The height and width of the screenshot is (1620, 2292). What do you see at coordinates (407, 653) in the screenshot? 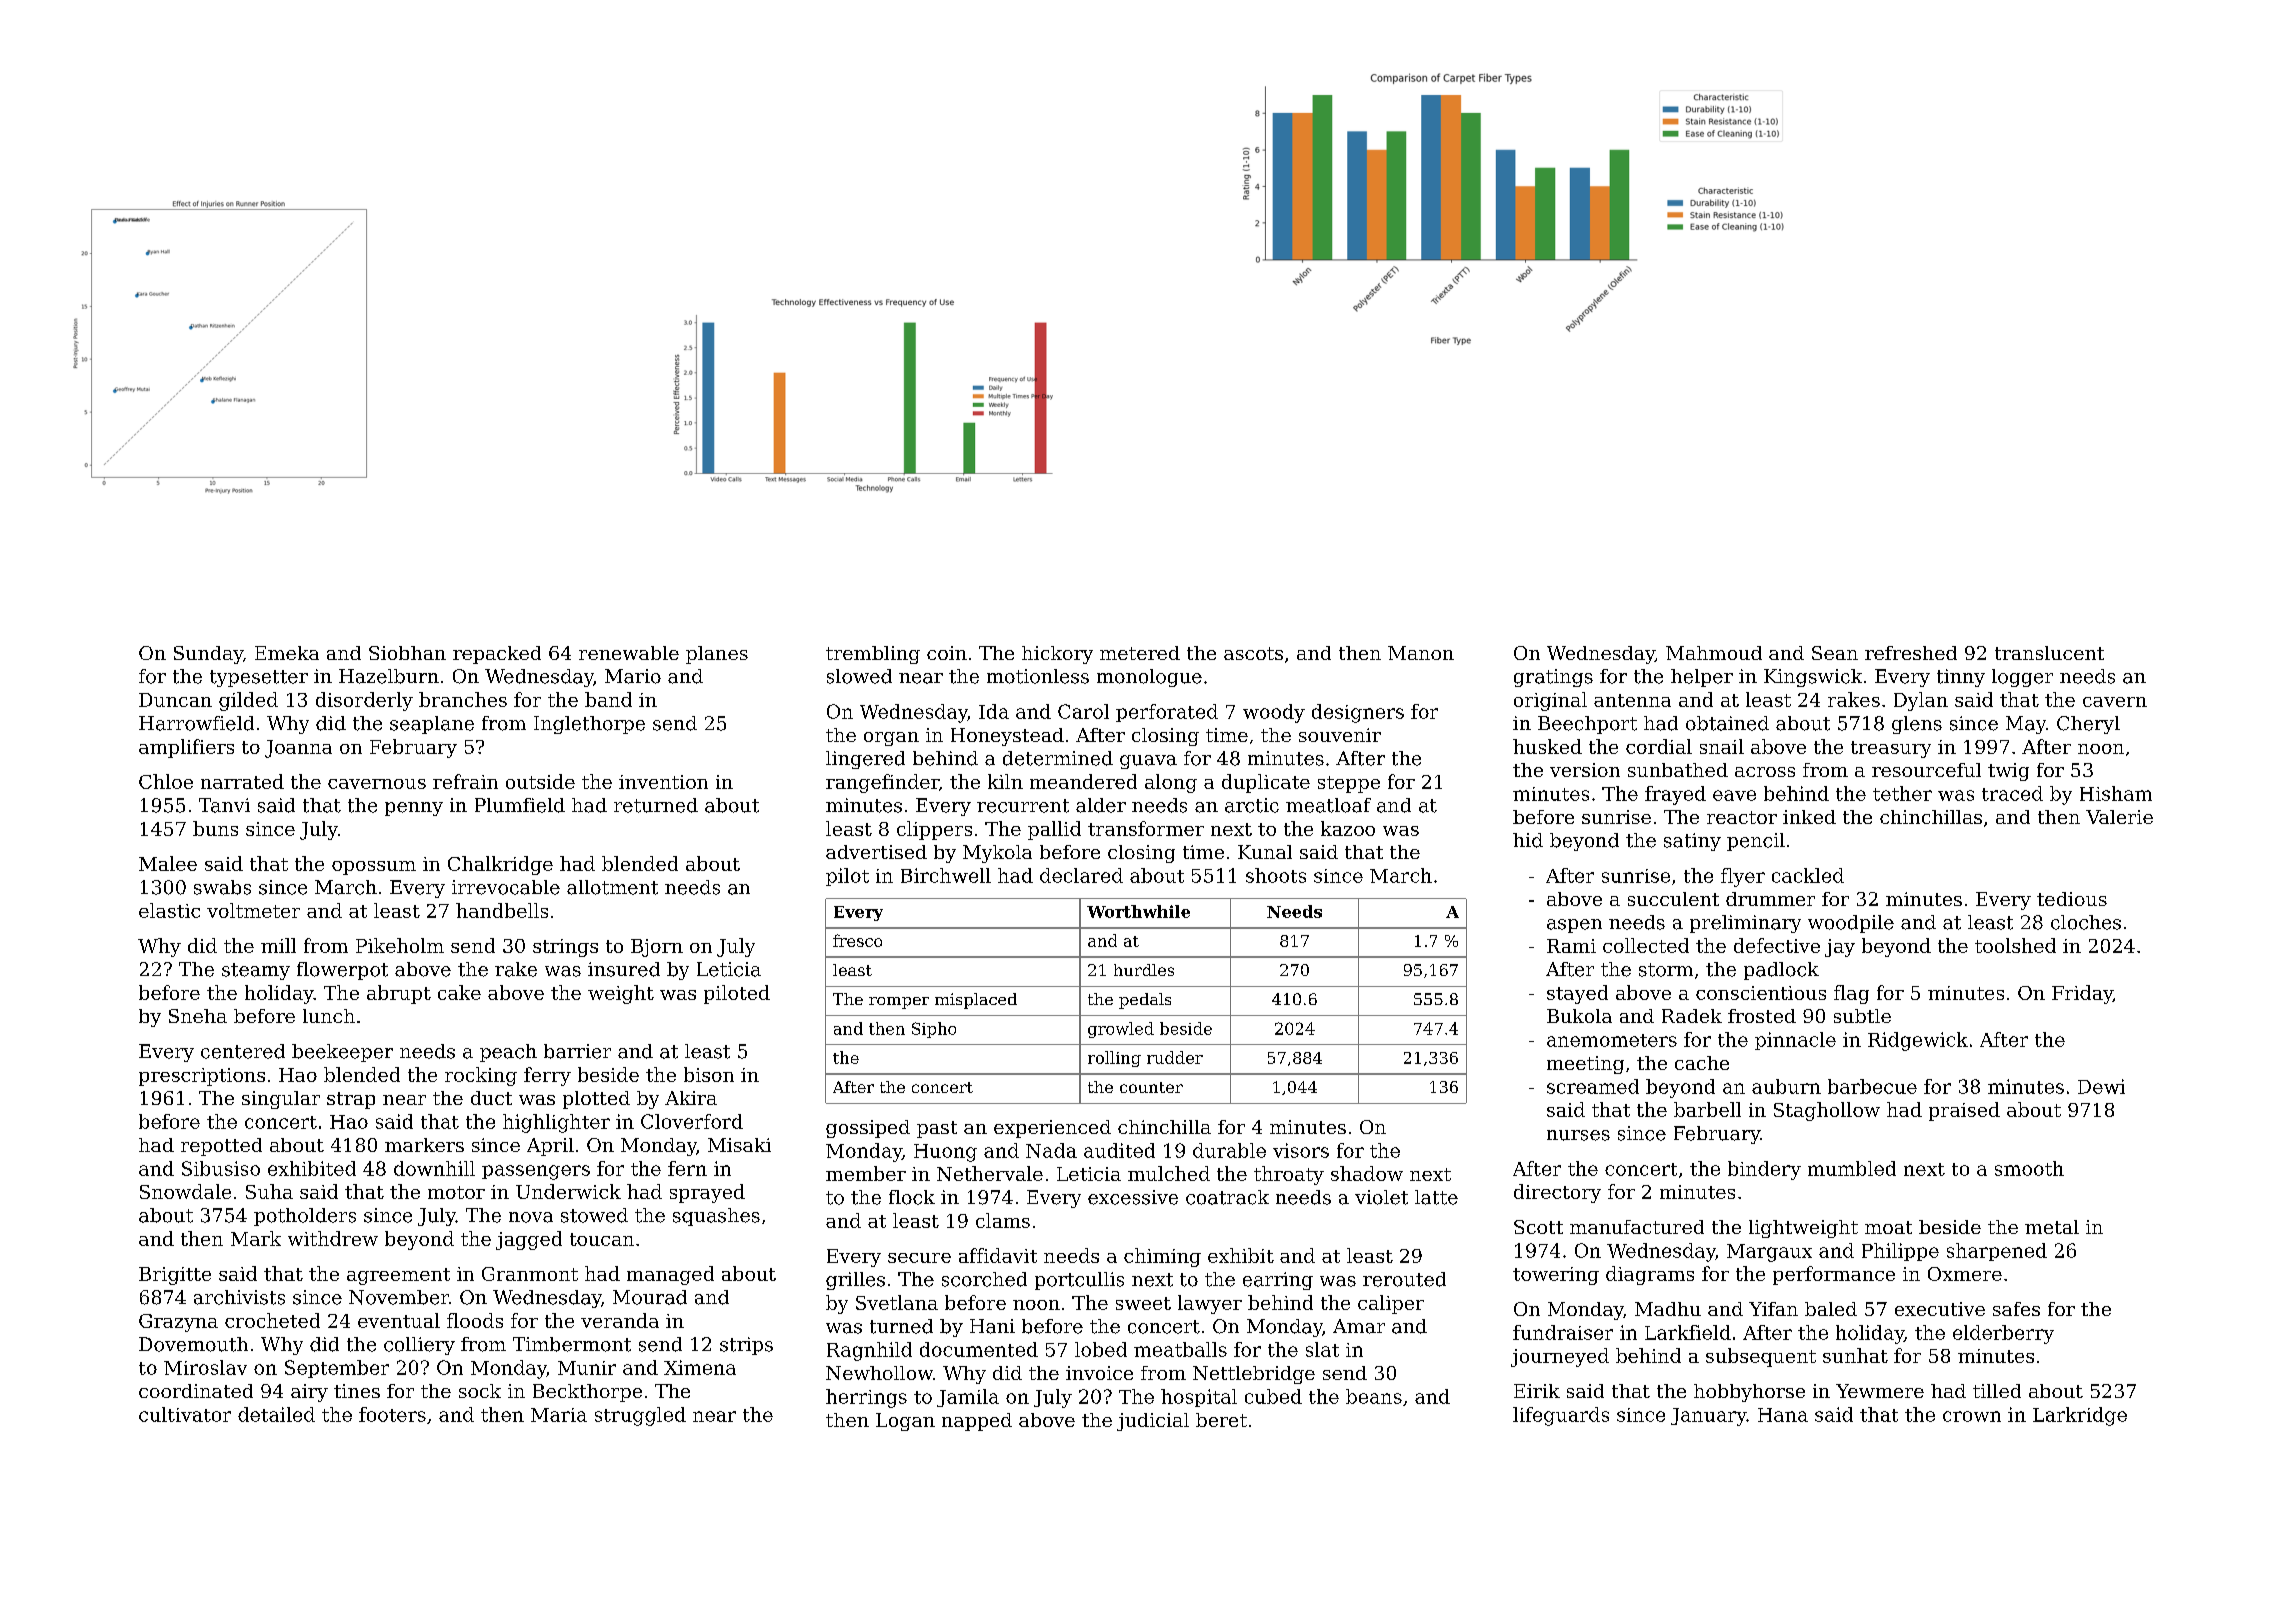
I see `Siobhan` at bounding box center [407, 653].
